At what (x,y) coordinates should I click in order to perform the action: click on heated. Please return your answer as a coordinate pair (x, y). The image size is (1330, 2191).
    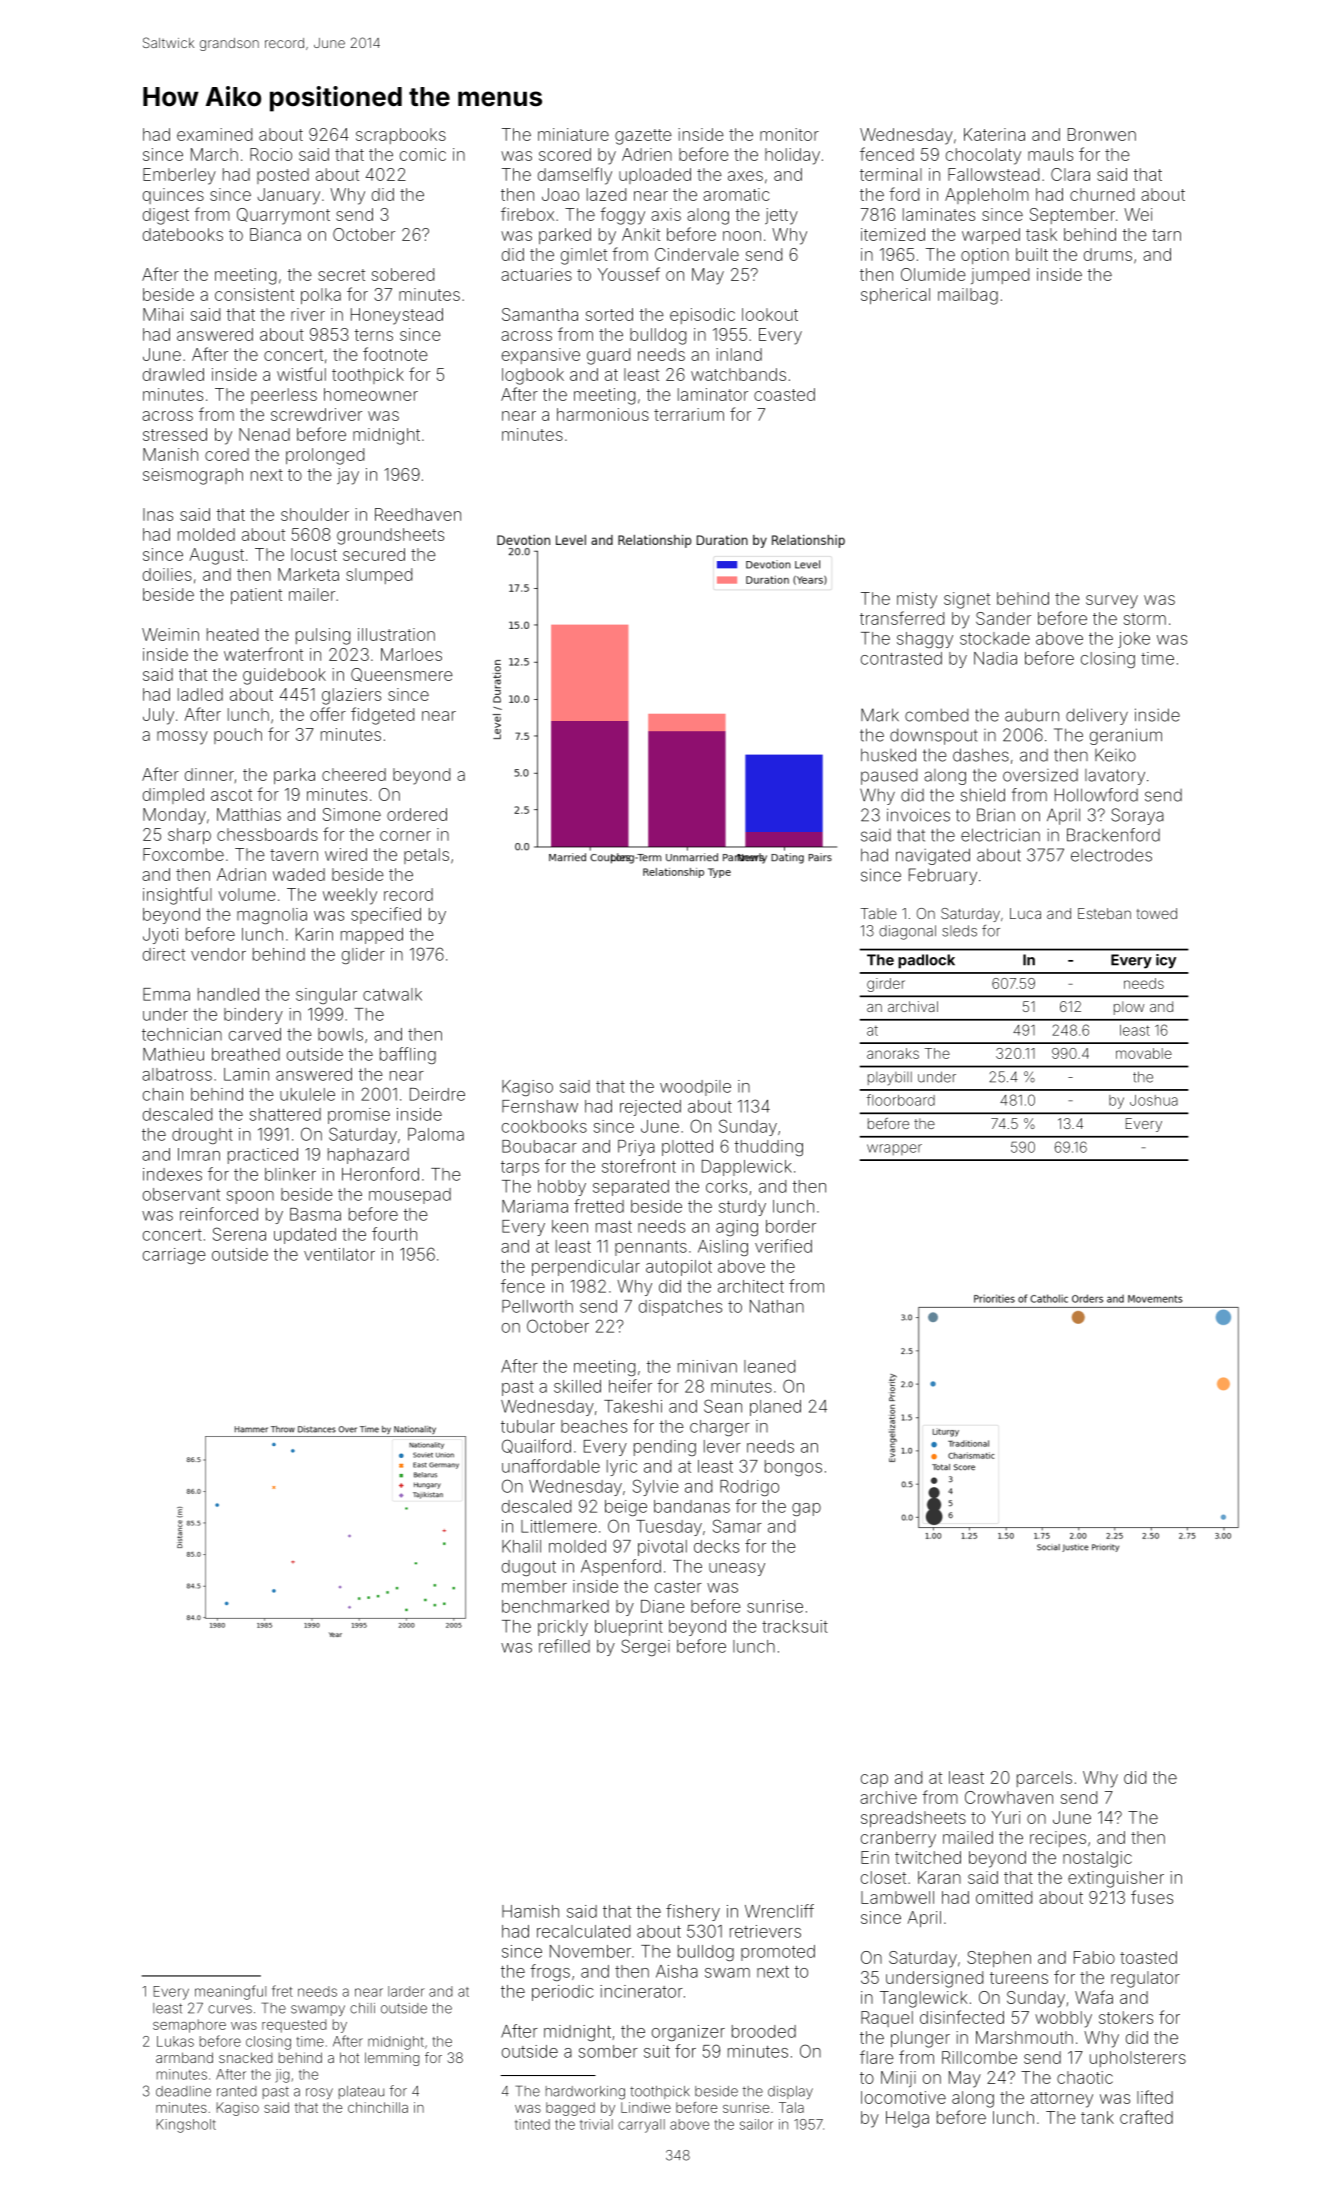
    Looking at the image, I should click on (232, 634).
